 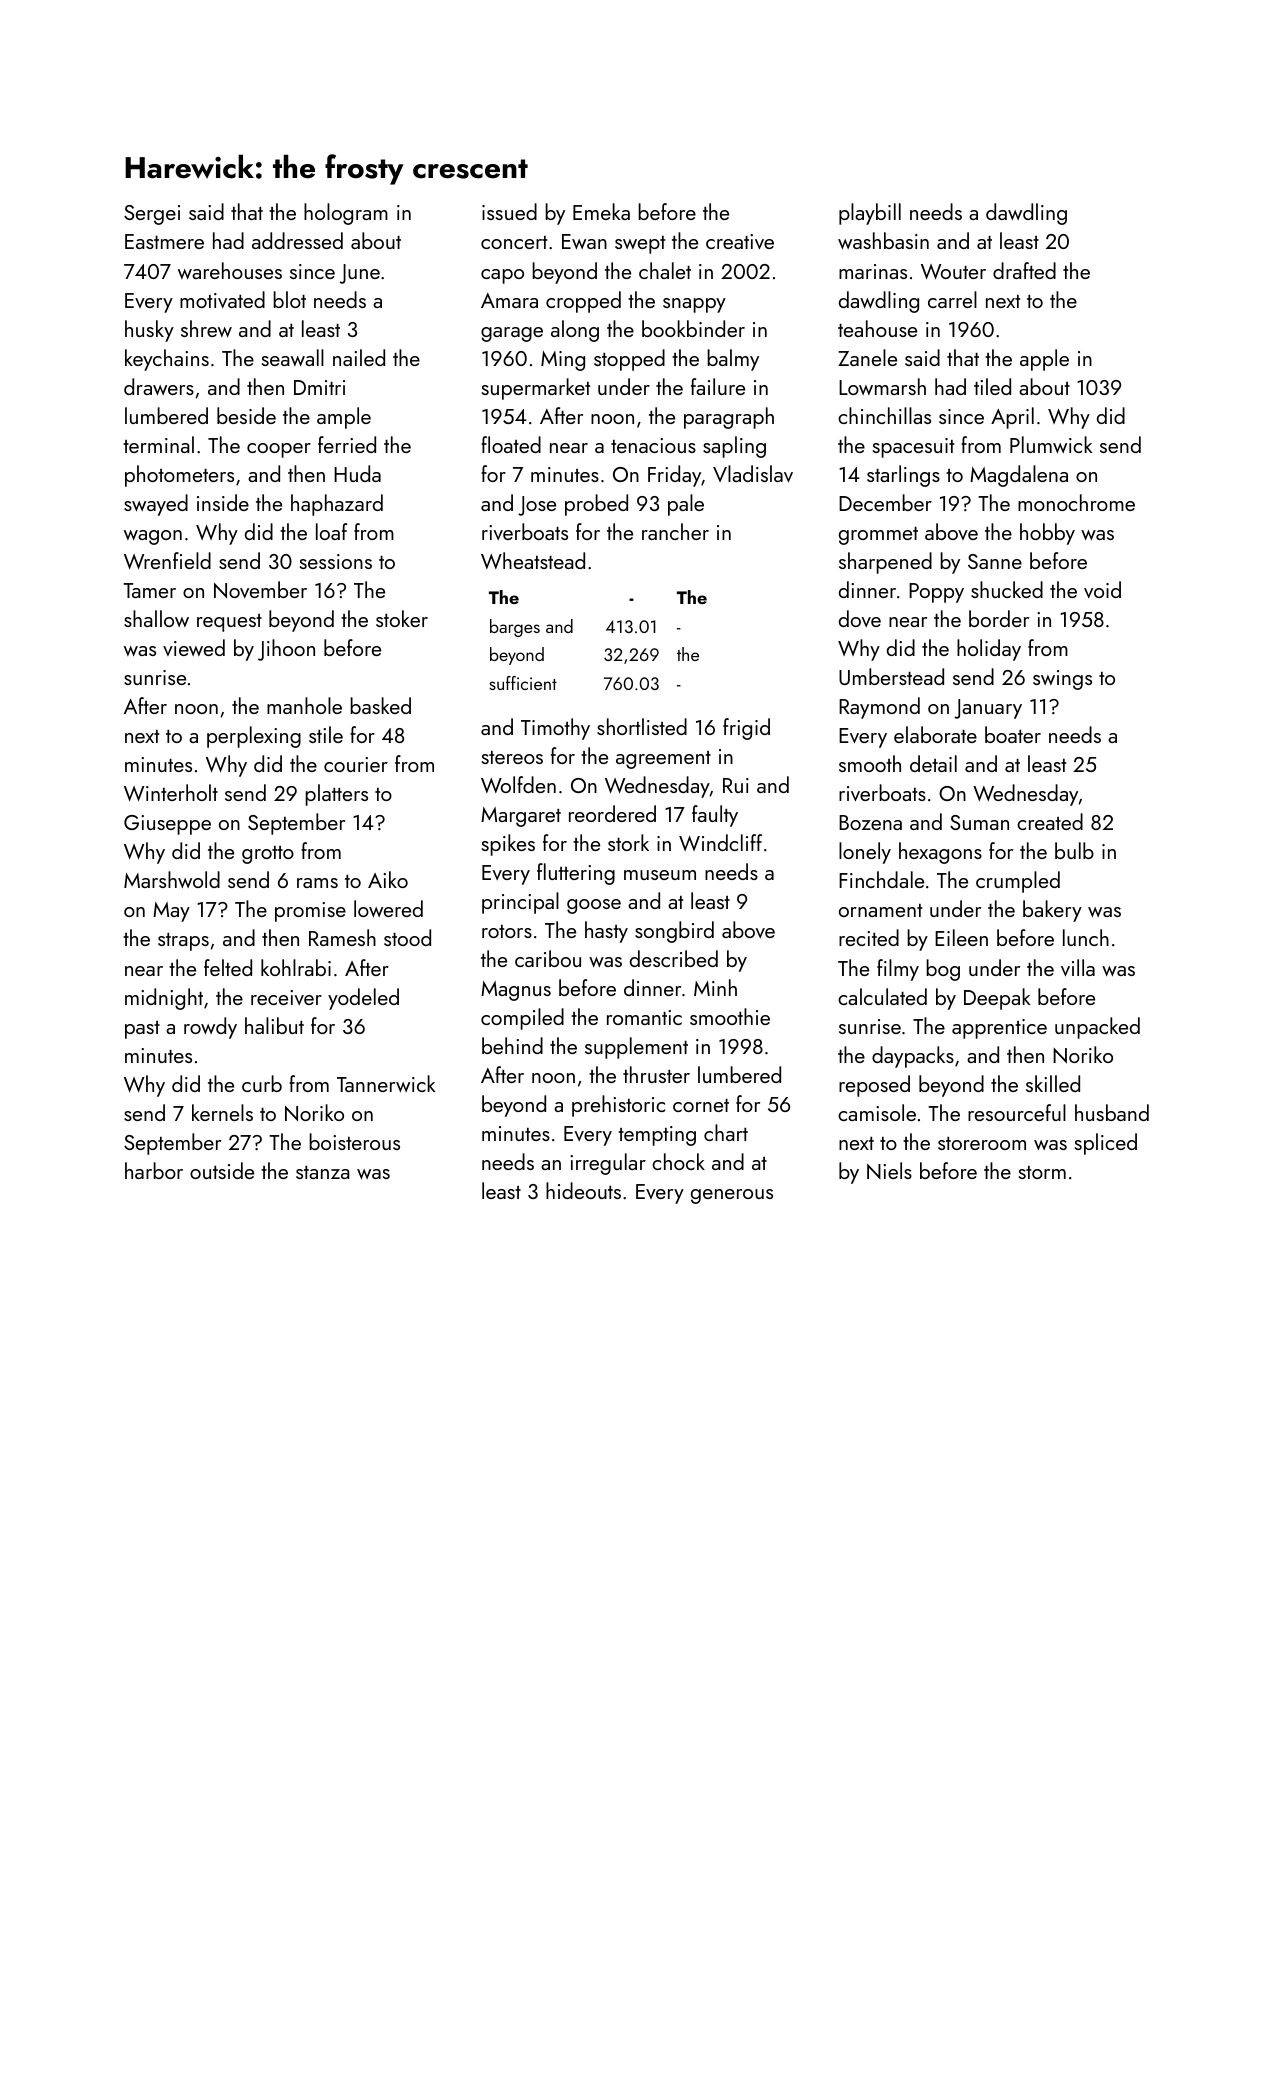 What do you see at coordinates (1007, 589) in the page?
I see `shucked` at bounding box center [1007, 589].
